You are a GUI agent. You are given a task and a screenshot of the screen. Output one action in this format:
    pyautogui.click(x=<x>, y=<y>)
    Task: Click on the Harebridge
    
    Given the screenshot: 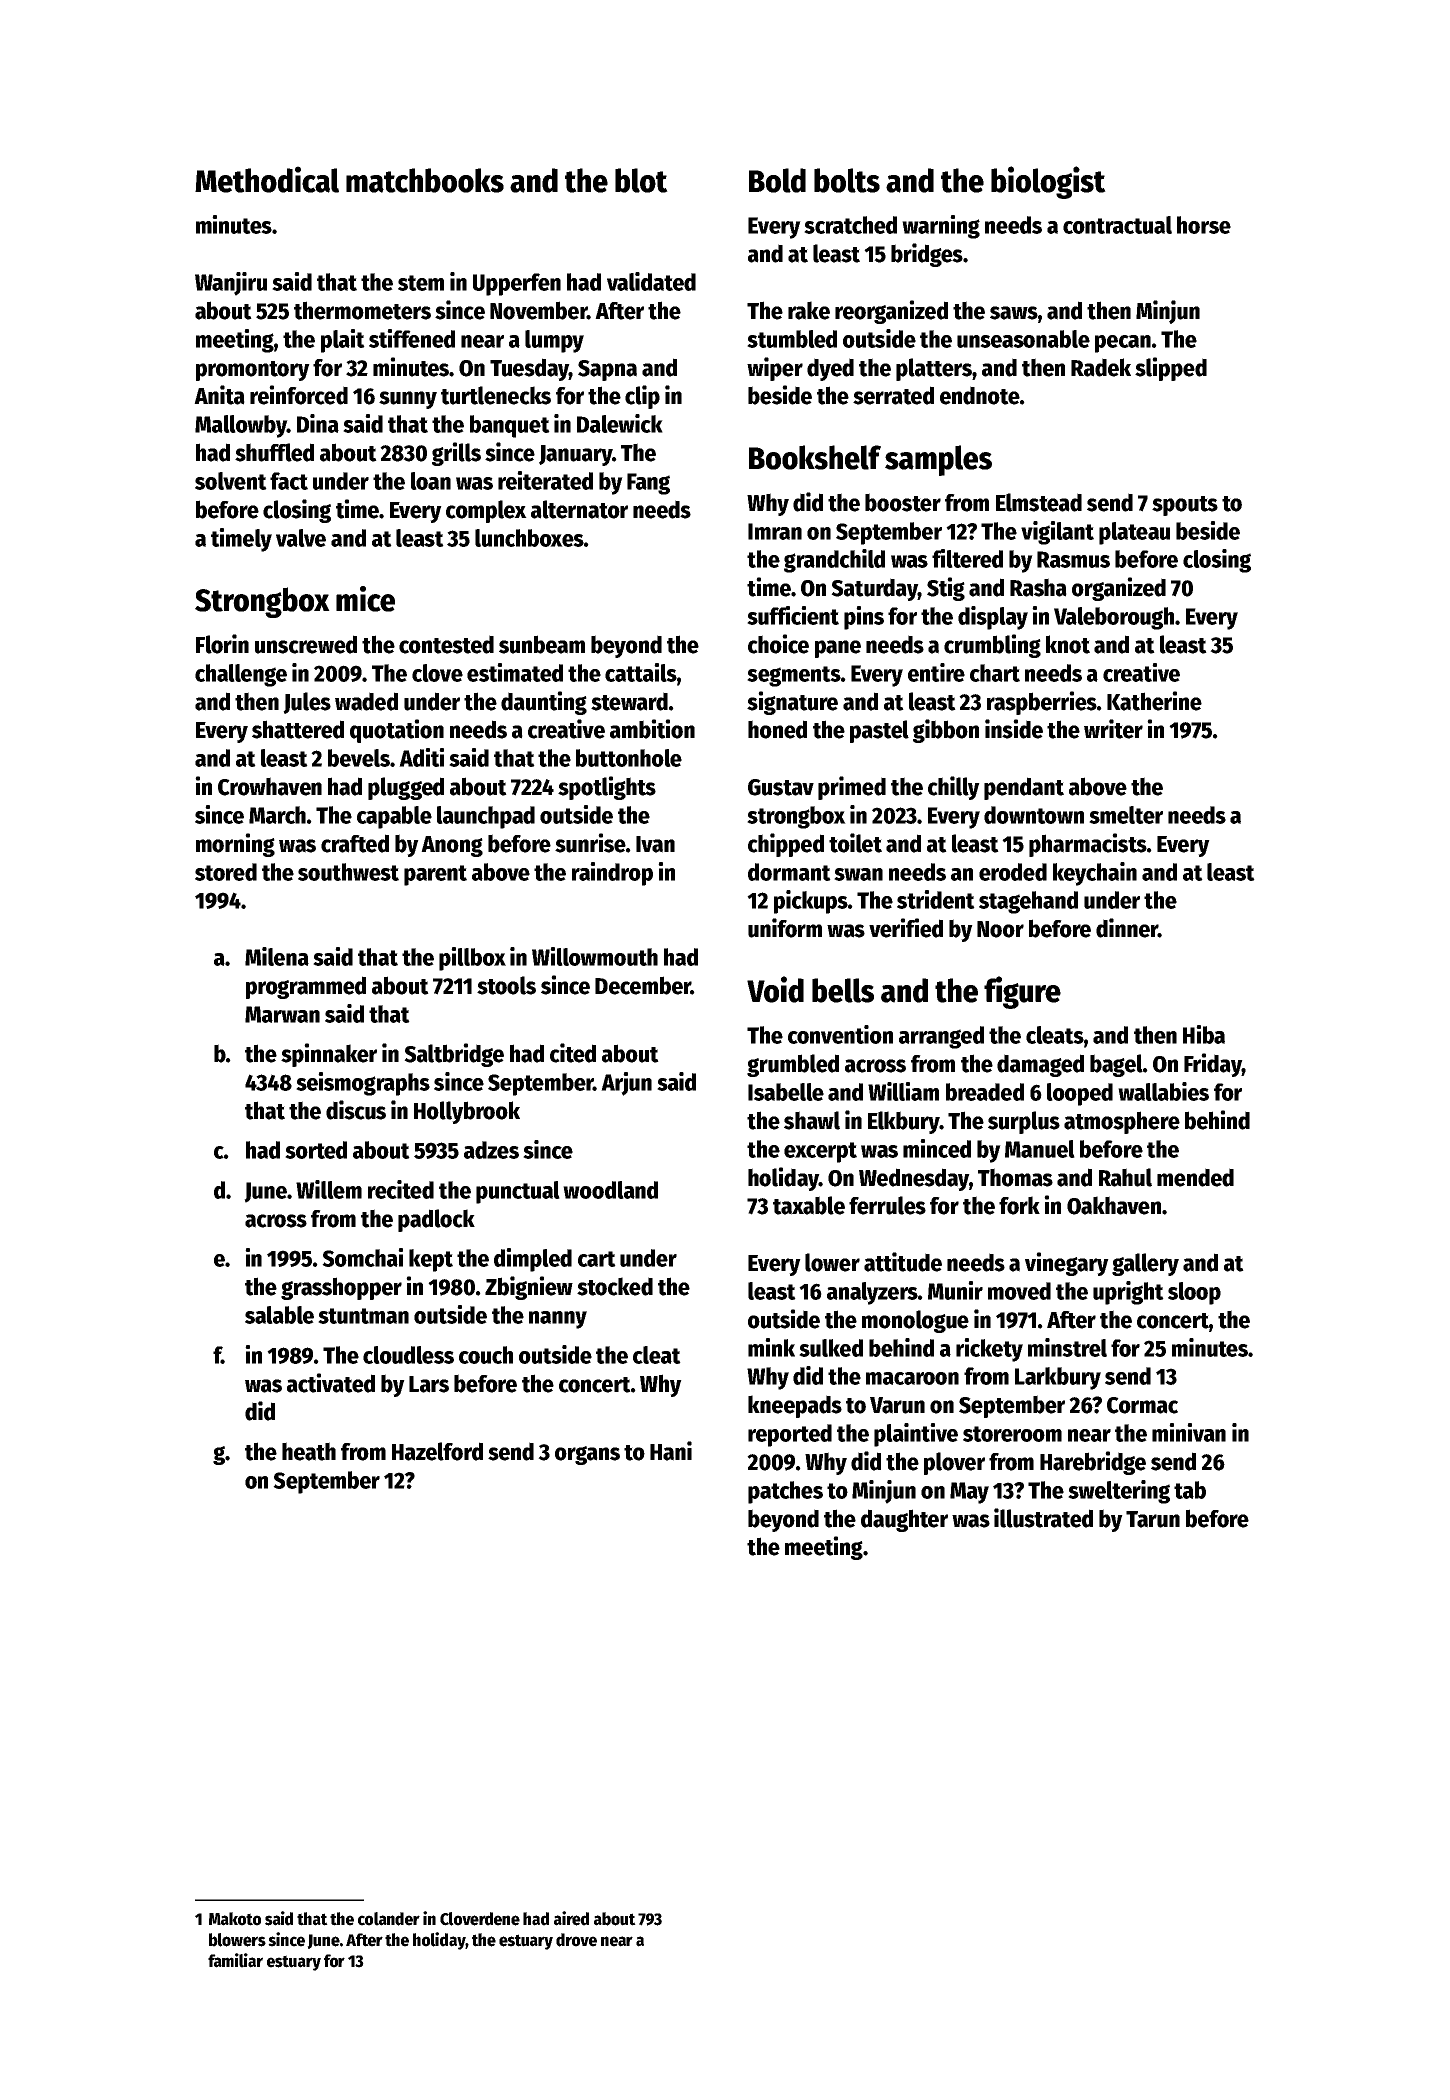 What is the action you would take?
    pyautogui.click(x=1093, y=1463)
